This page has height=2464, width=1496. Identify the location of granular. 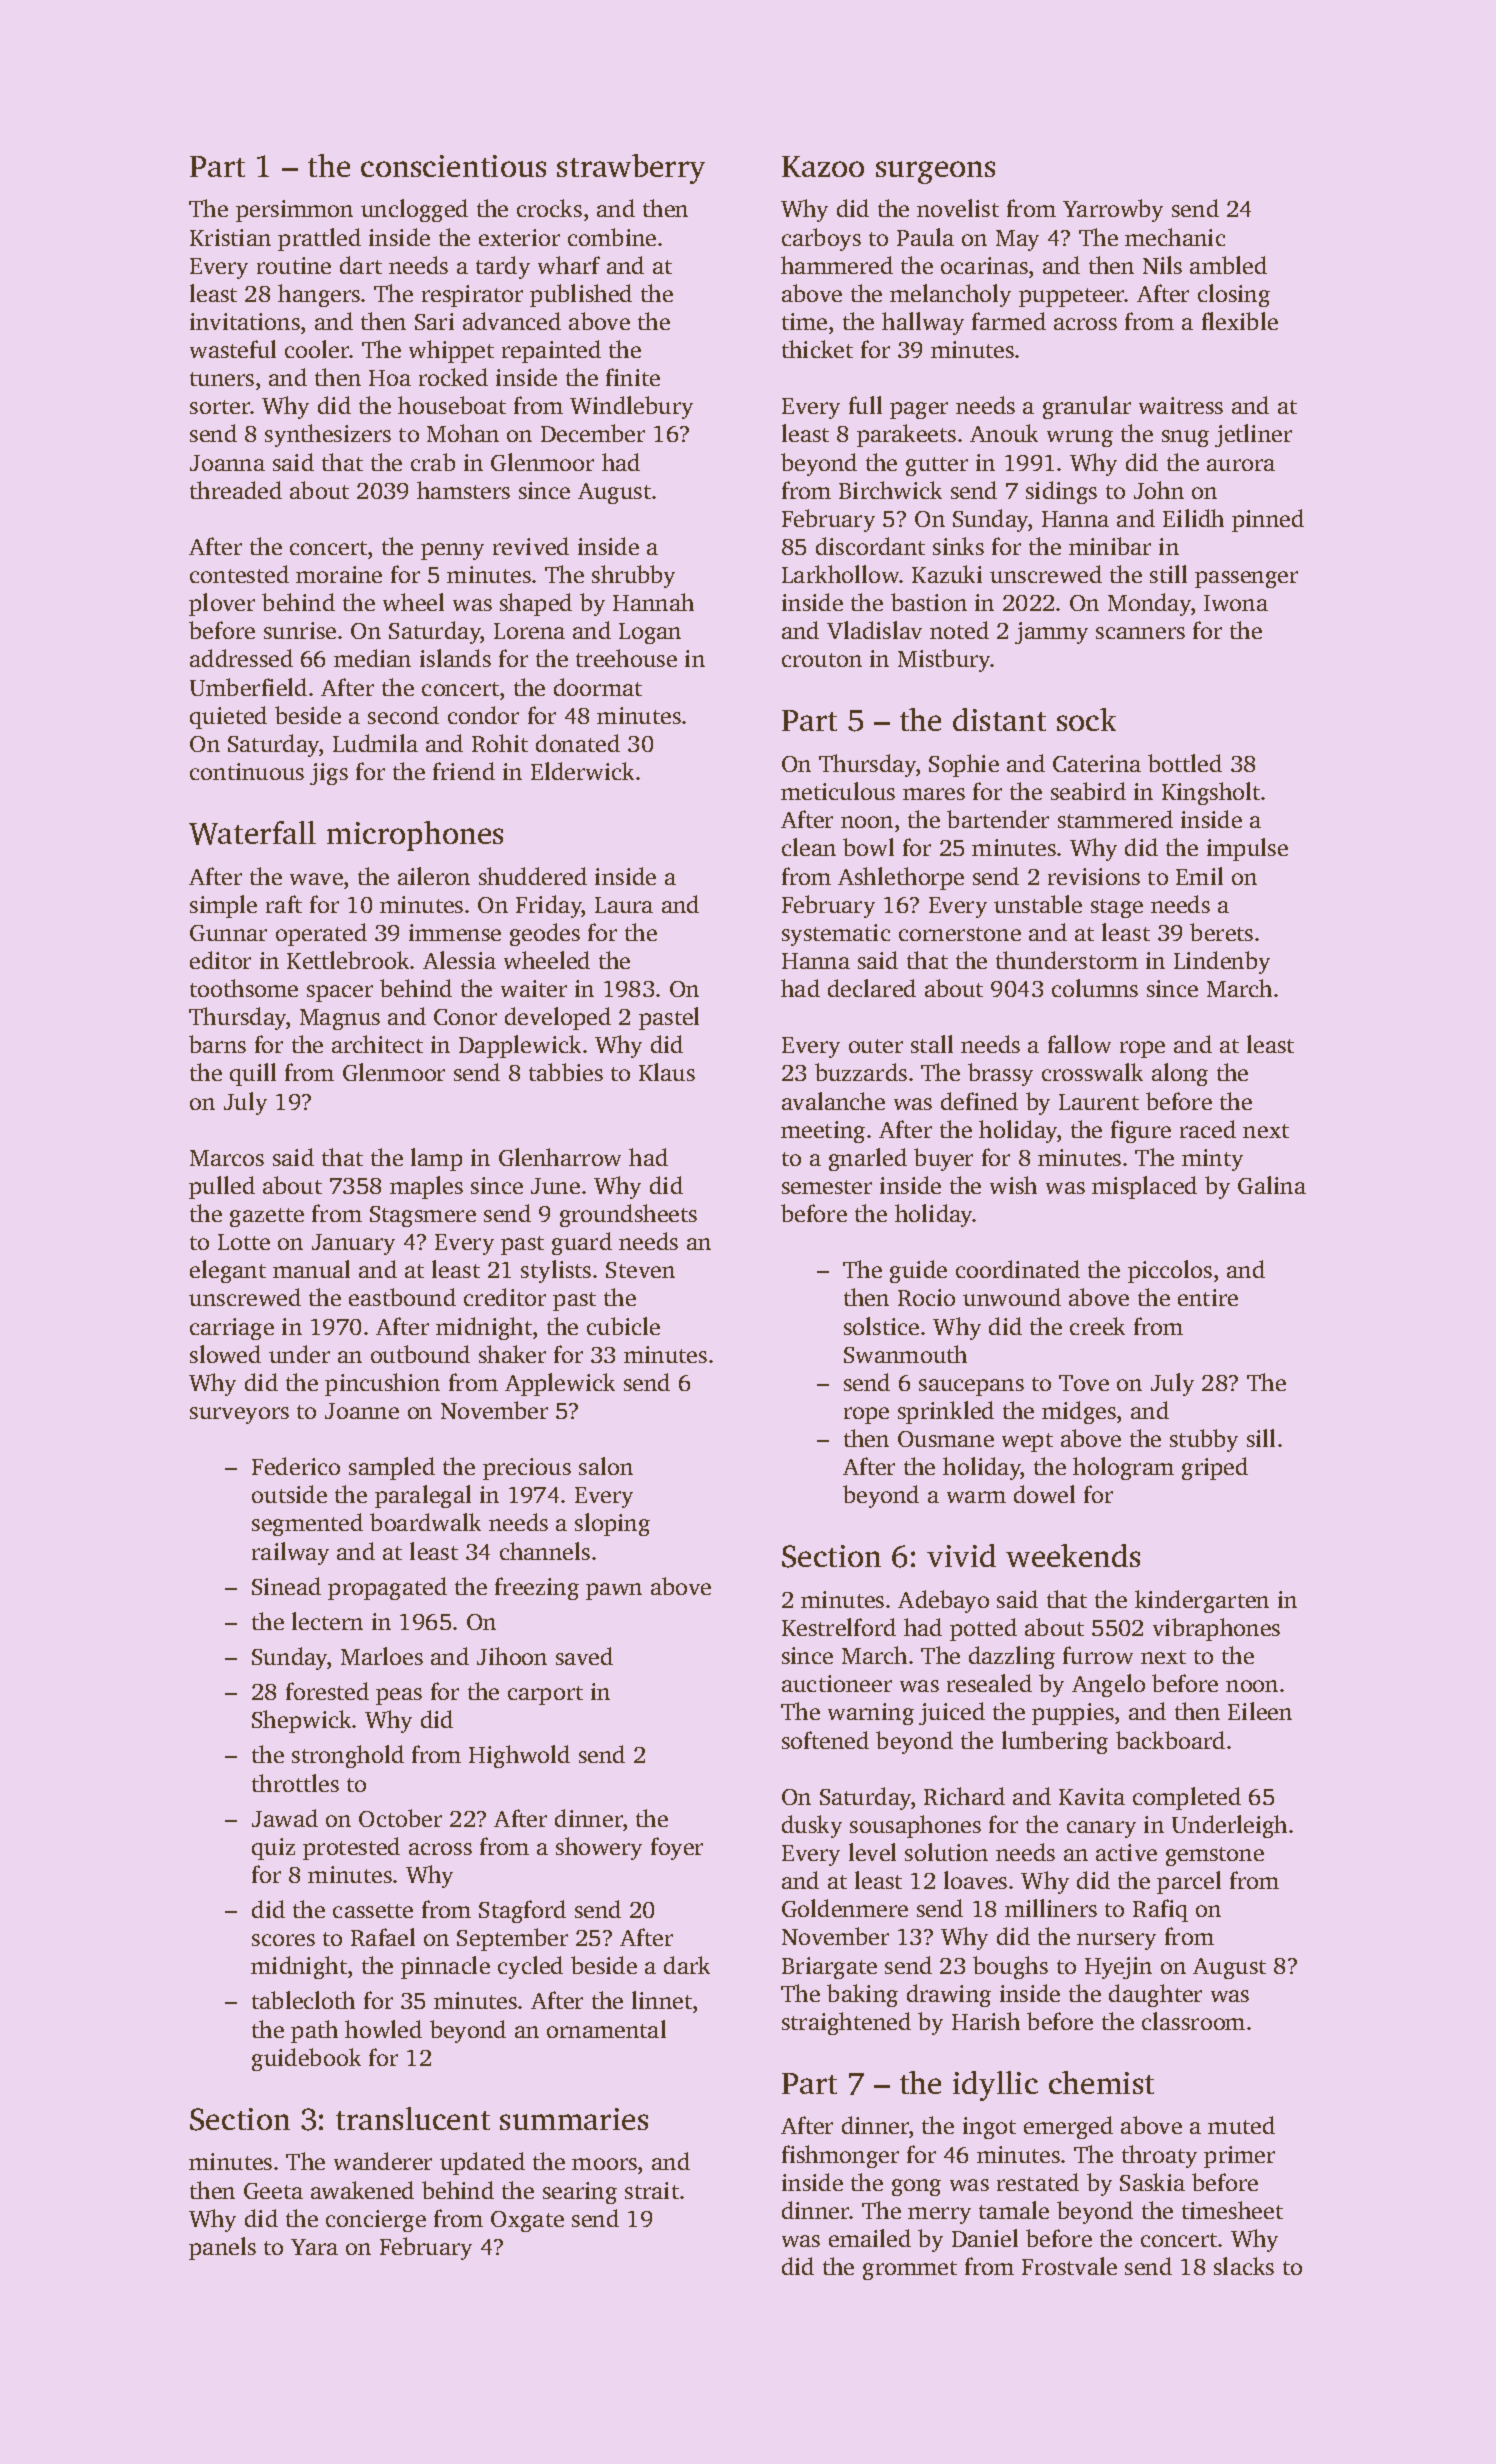
(1087, 407).
